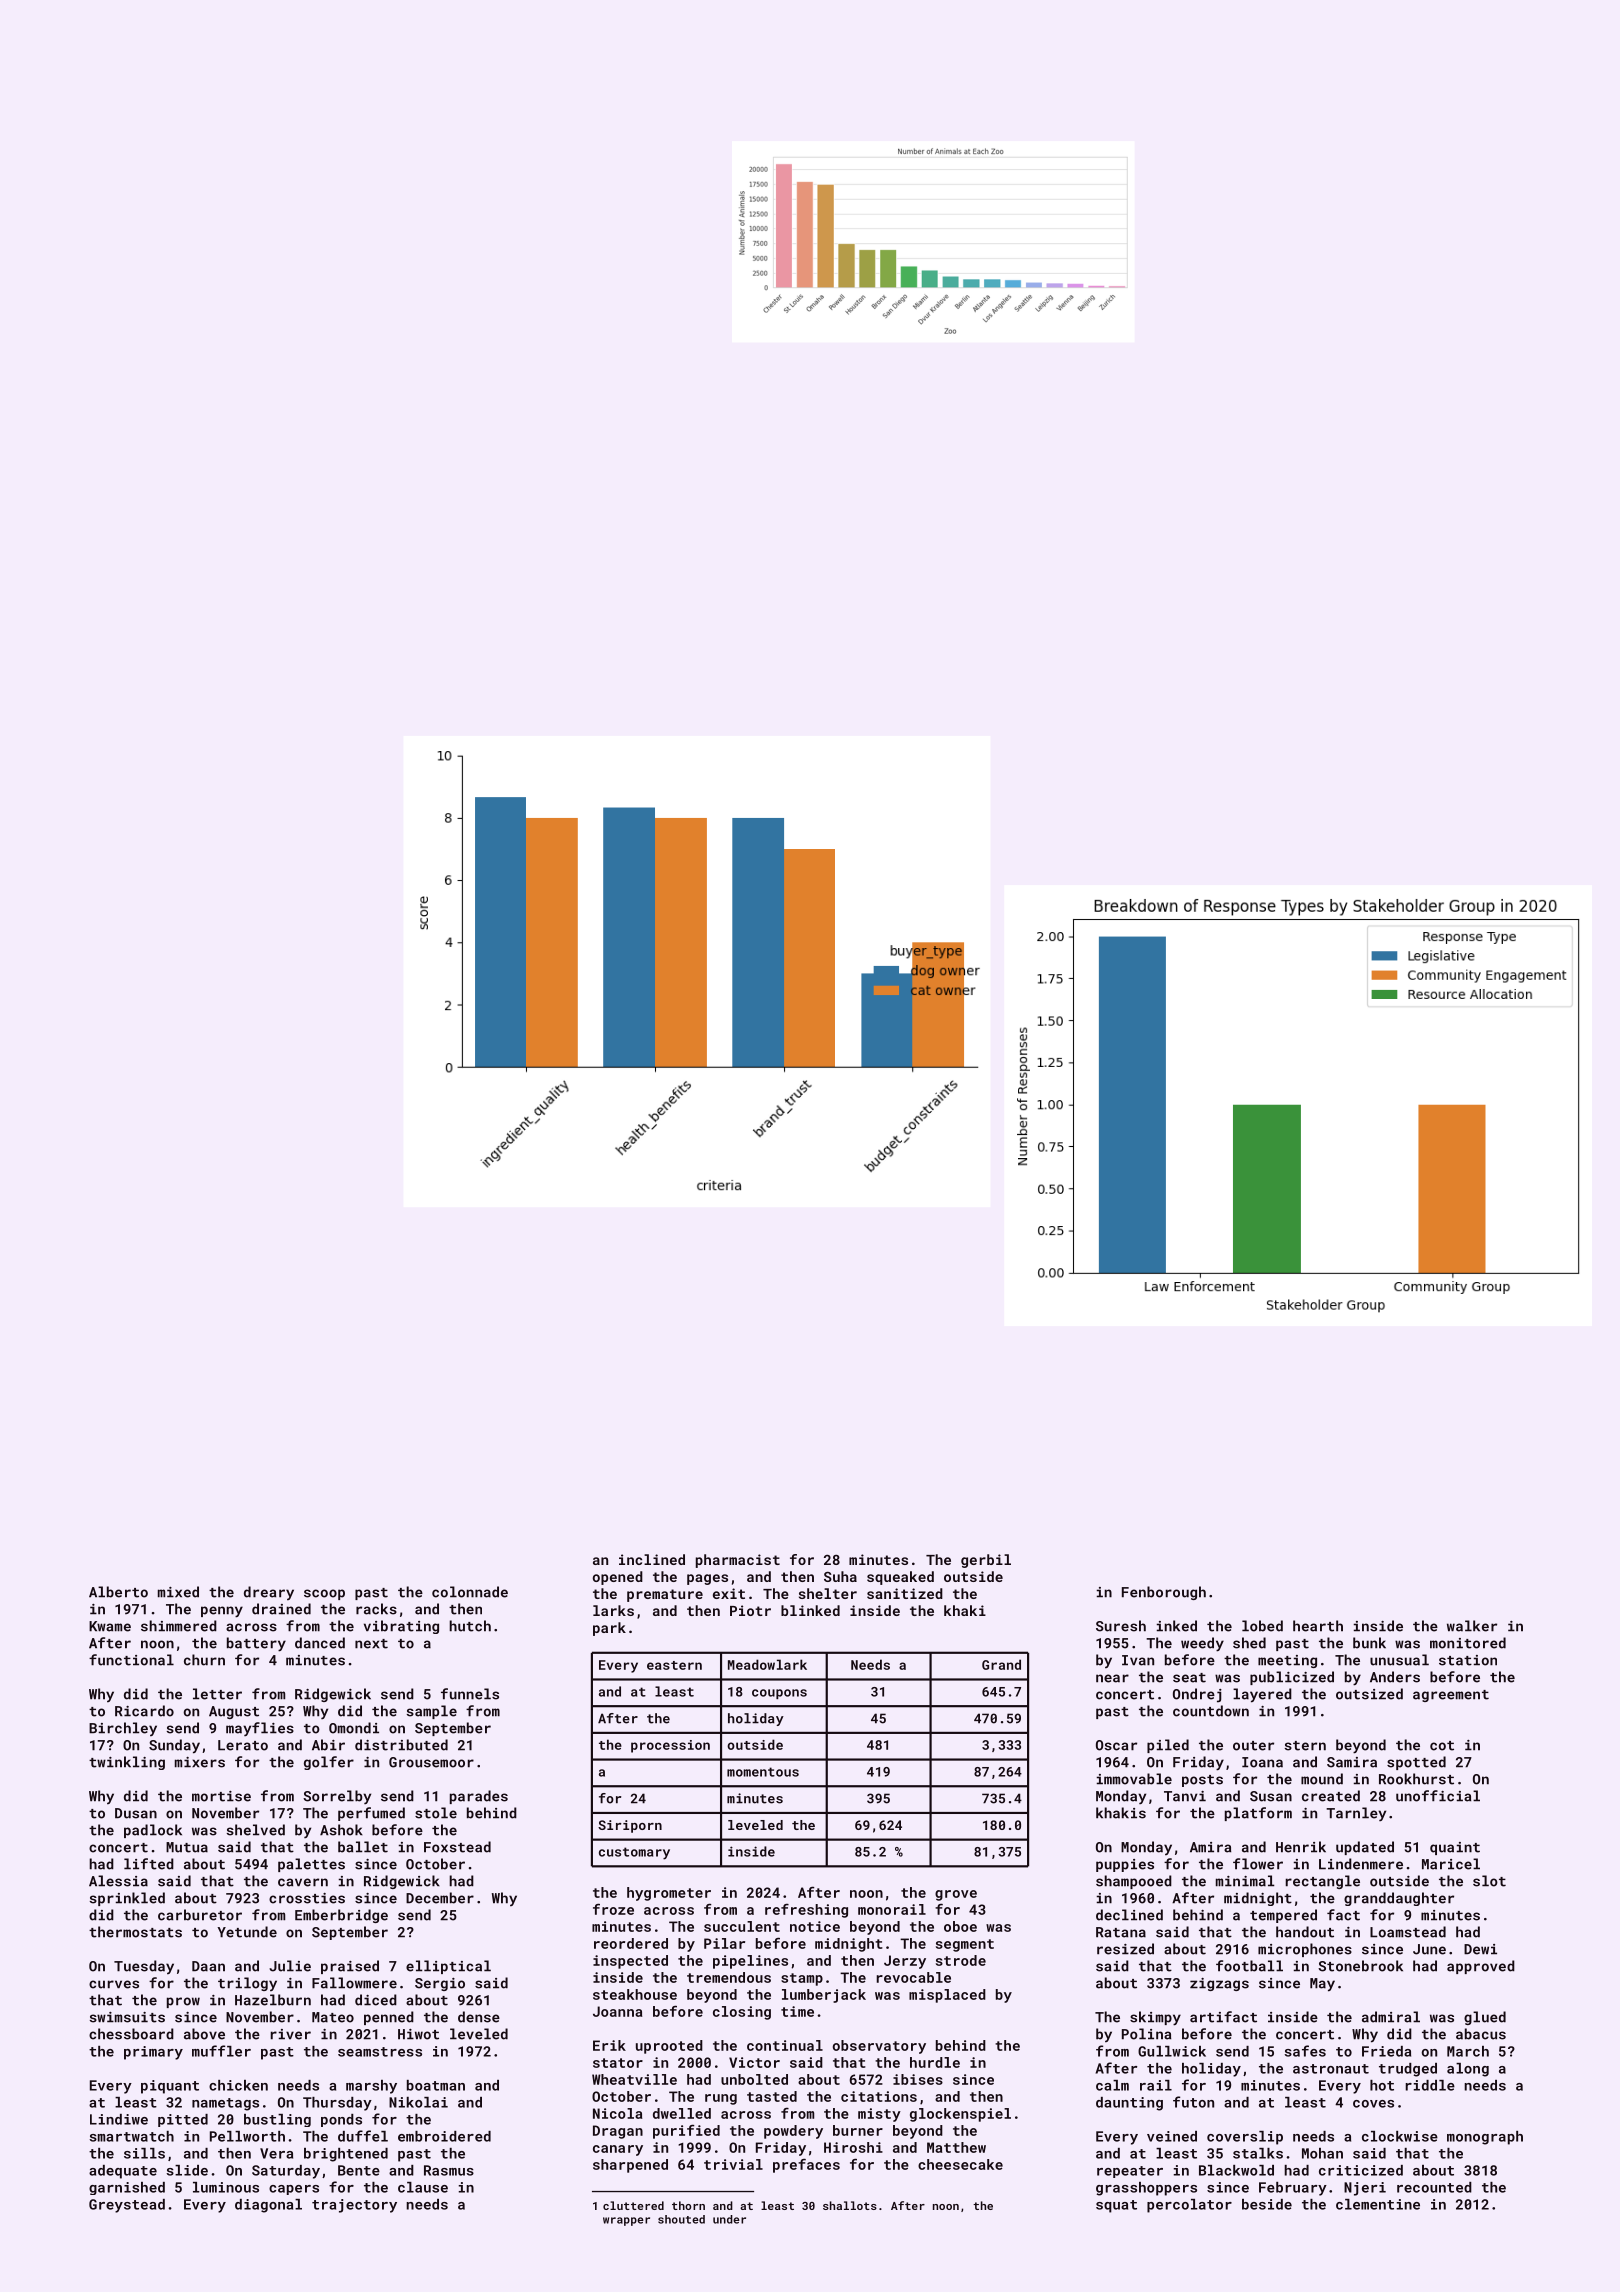 This page has height=2292, width=1620. What do you see at coordinates (432, 1712) in the page?
I see `sample` at bounding box center [432, 1712].
